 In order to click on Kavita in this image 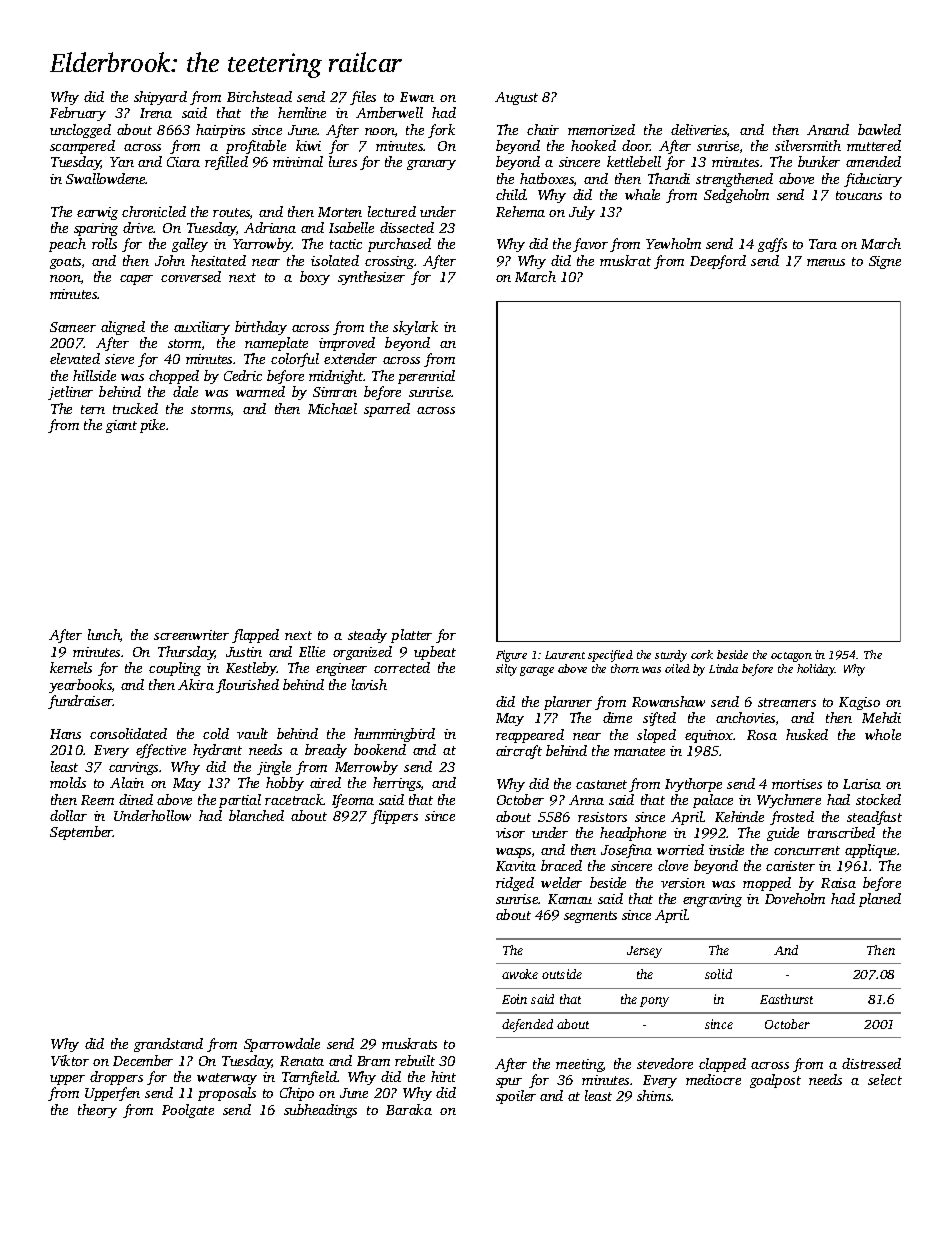, I will do `click(516, 866)`.
